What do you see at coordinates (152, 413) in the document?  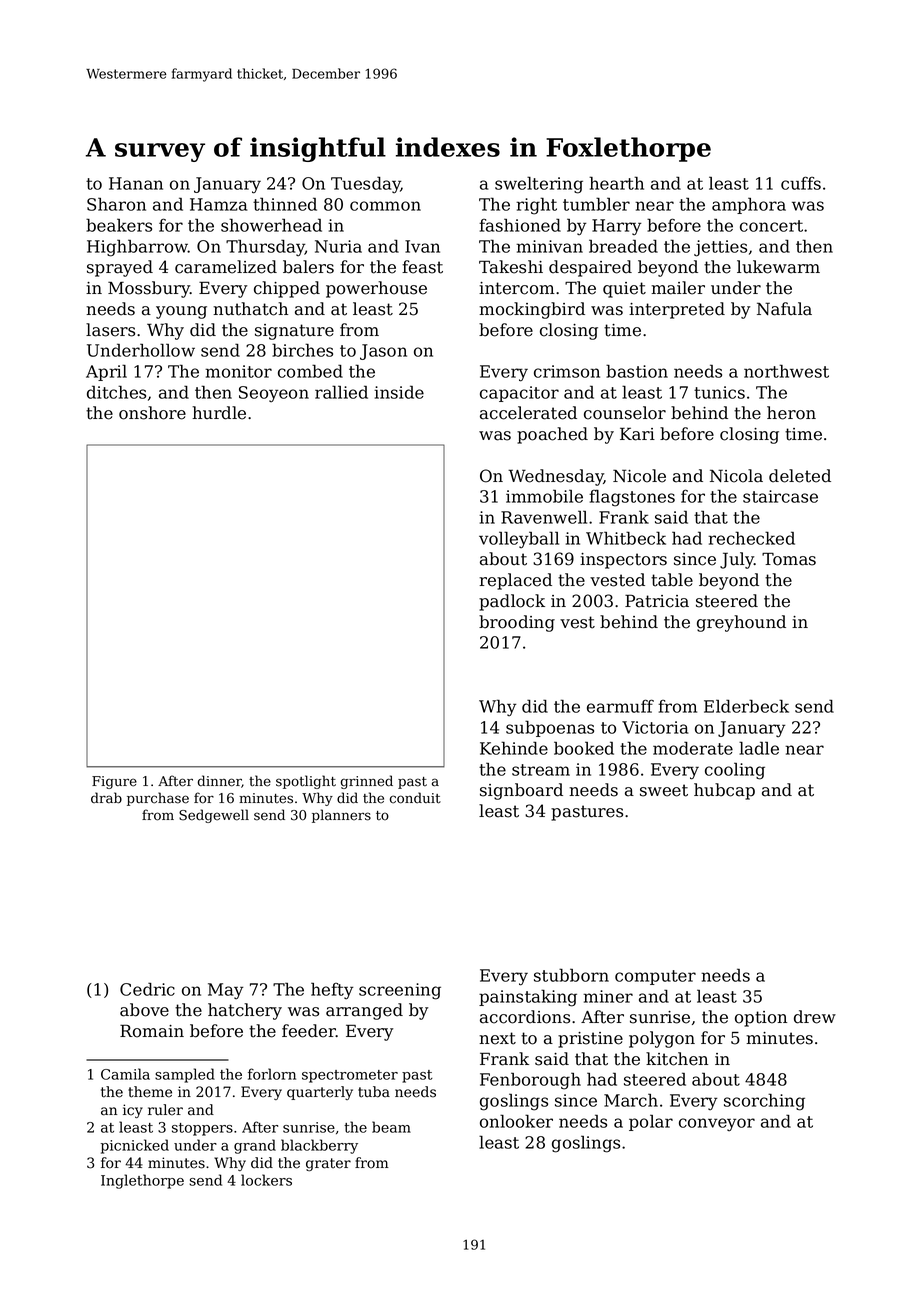 I see `onshore` at bounding box center [152, 413].
